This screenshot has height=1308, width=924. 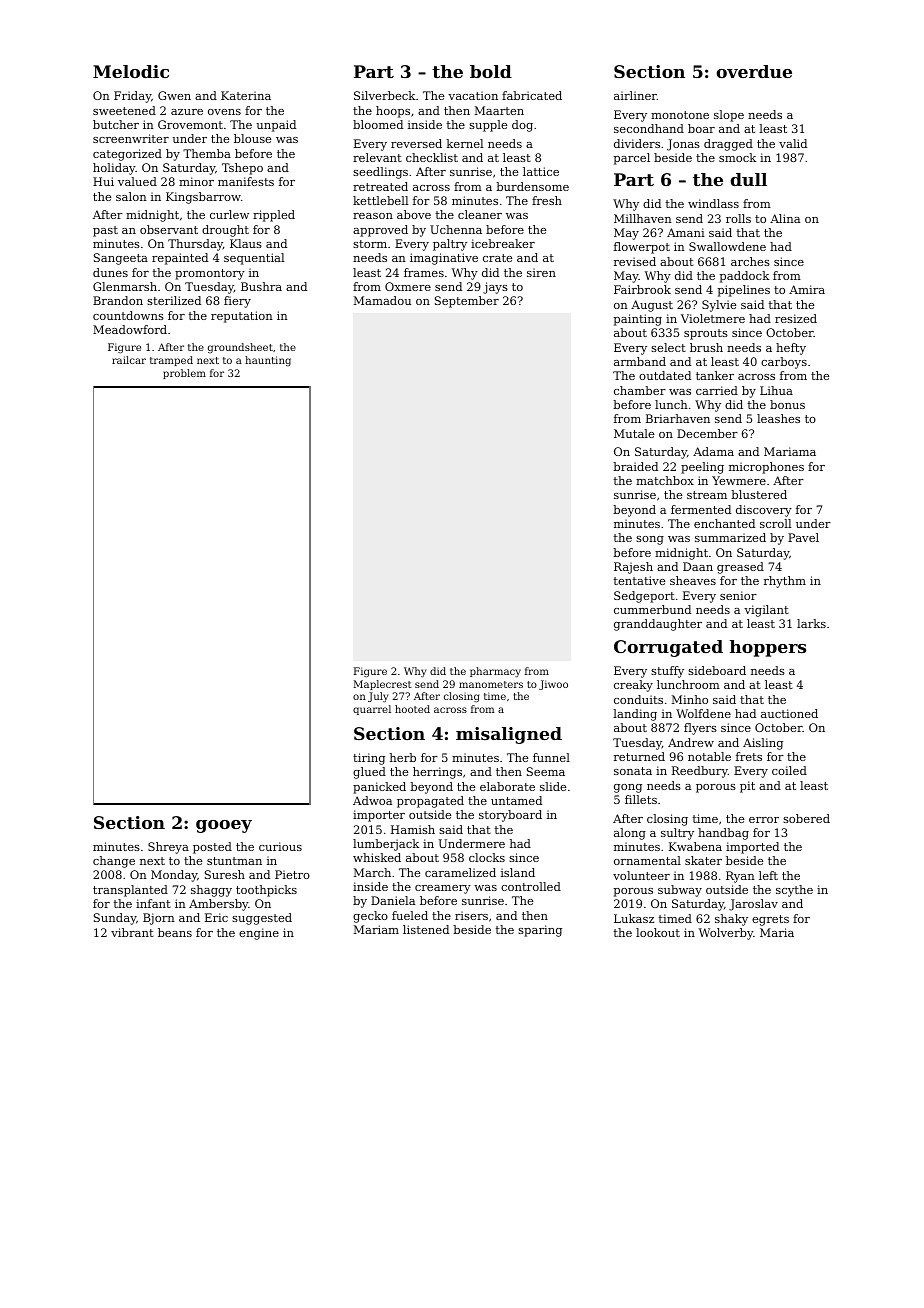 What do you see at coordinates (724, 523) in the screenshot?
I see `enchanted` at bounding box center [724, 523].
